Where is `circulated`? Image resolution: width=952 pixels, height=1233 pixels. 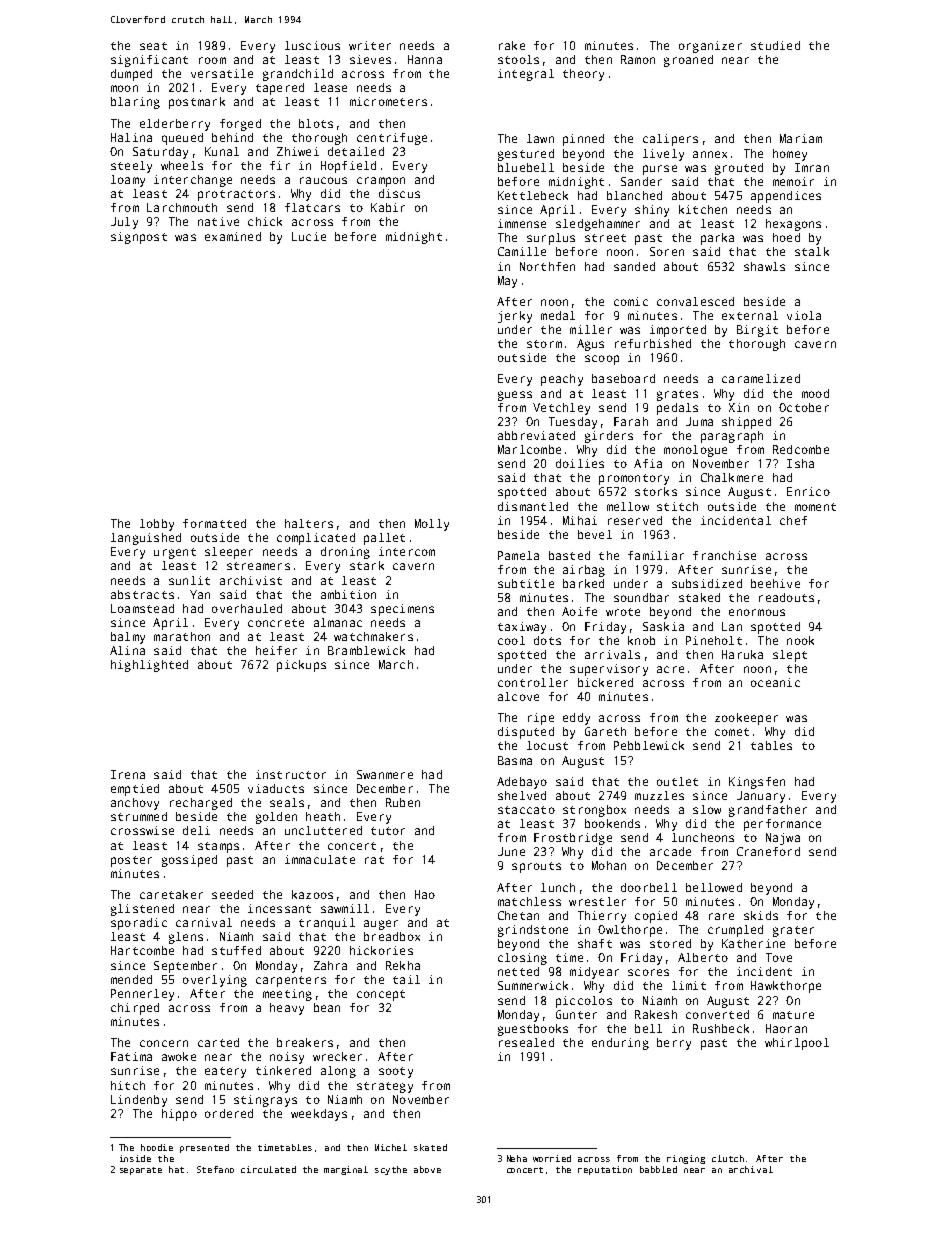
circulated is located at coordinates (268, 1169).
